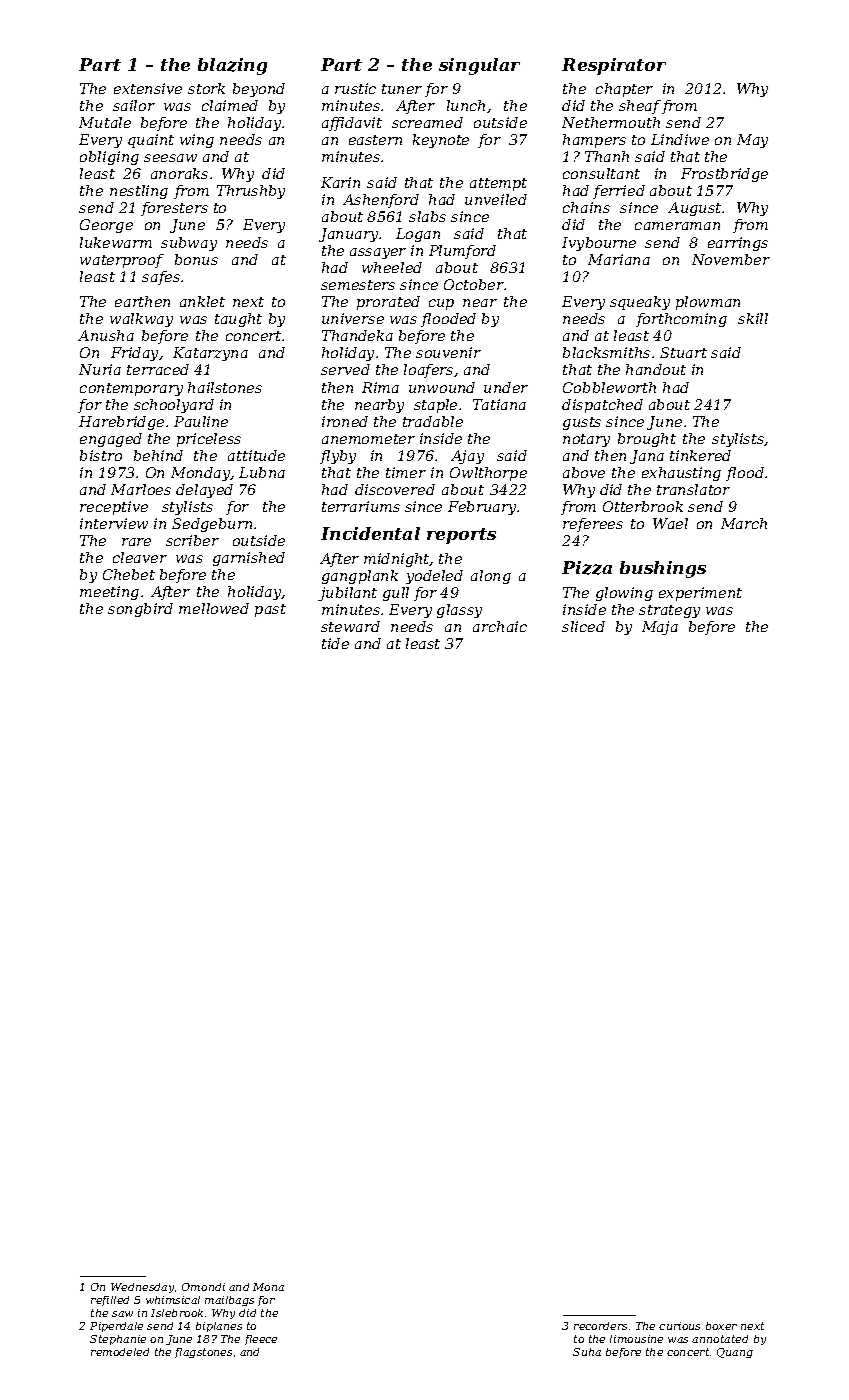 This screenshot has width=849, height=1400. I want to click on March, so click(744, 523).
